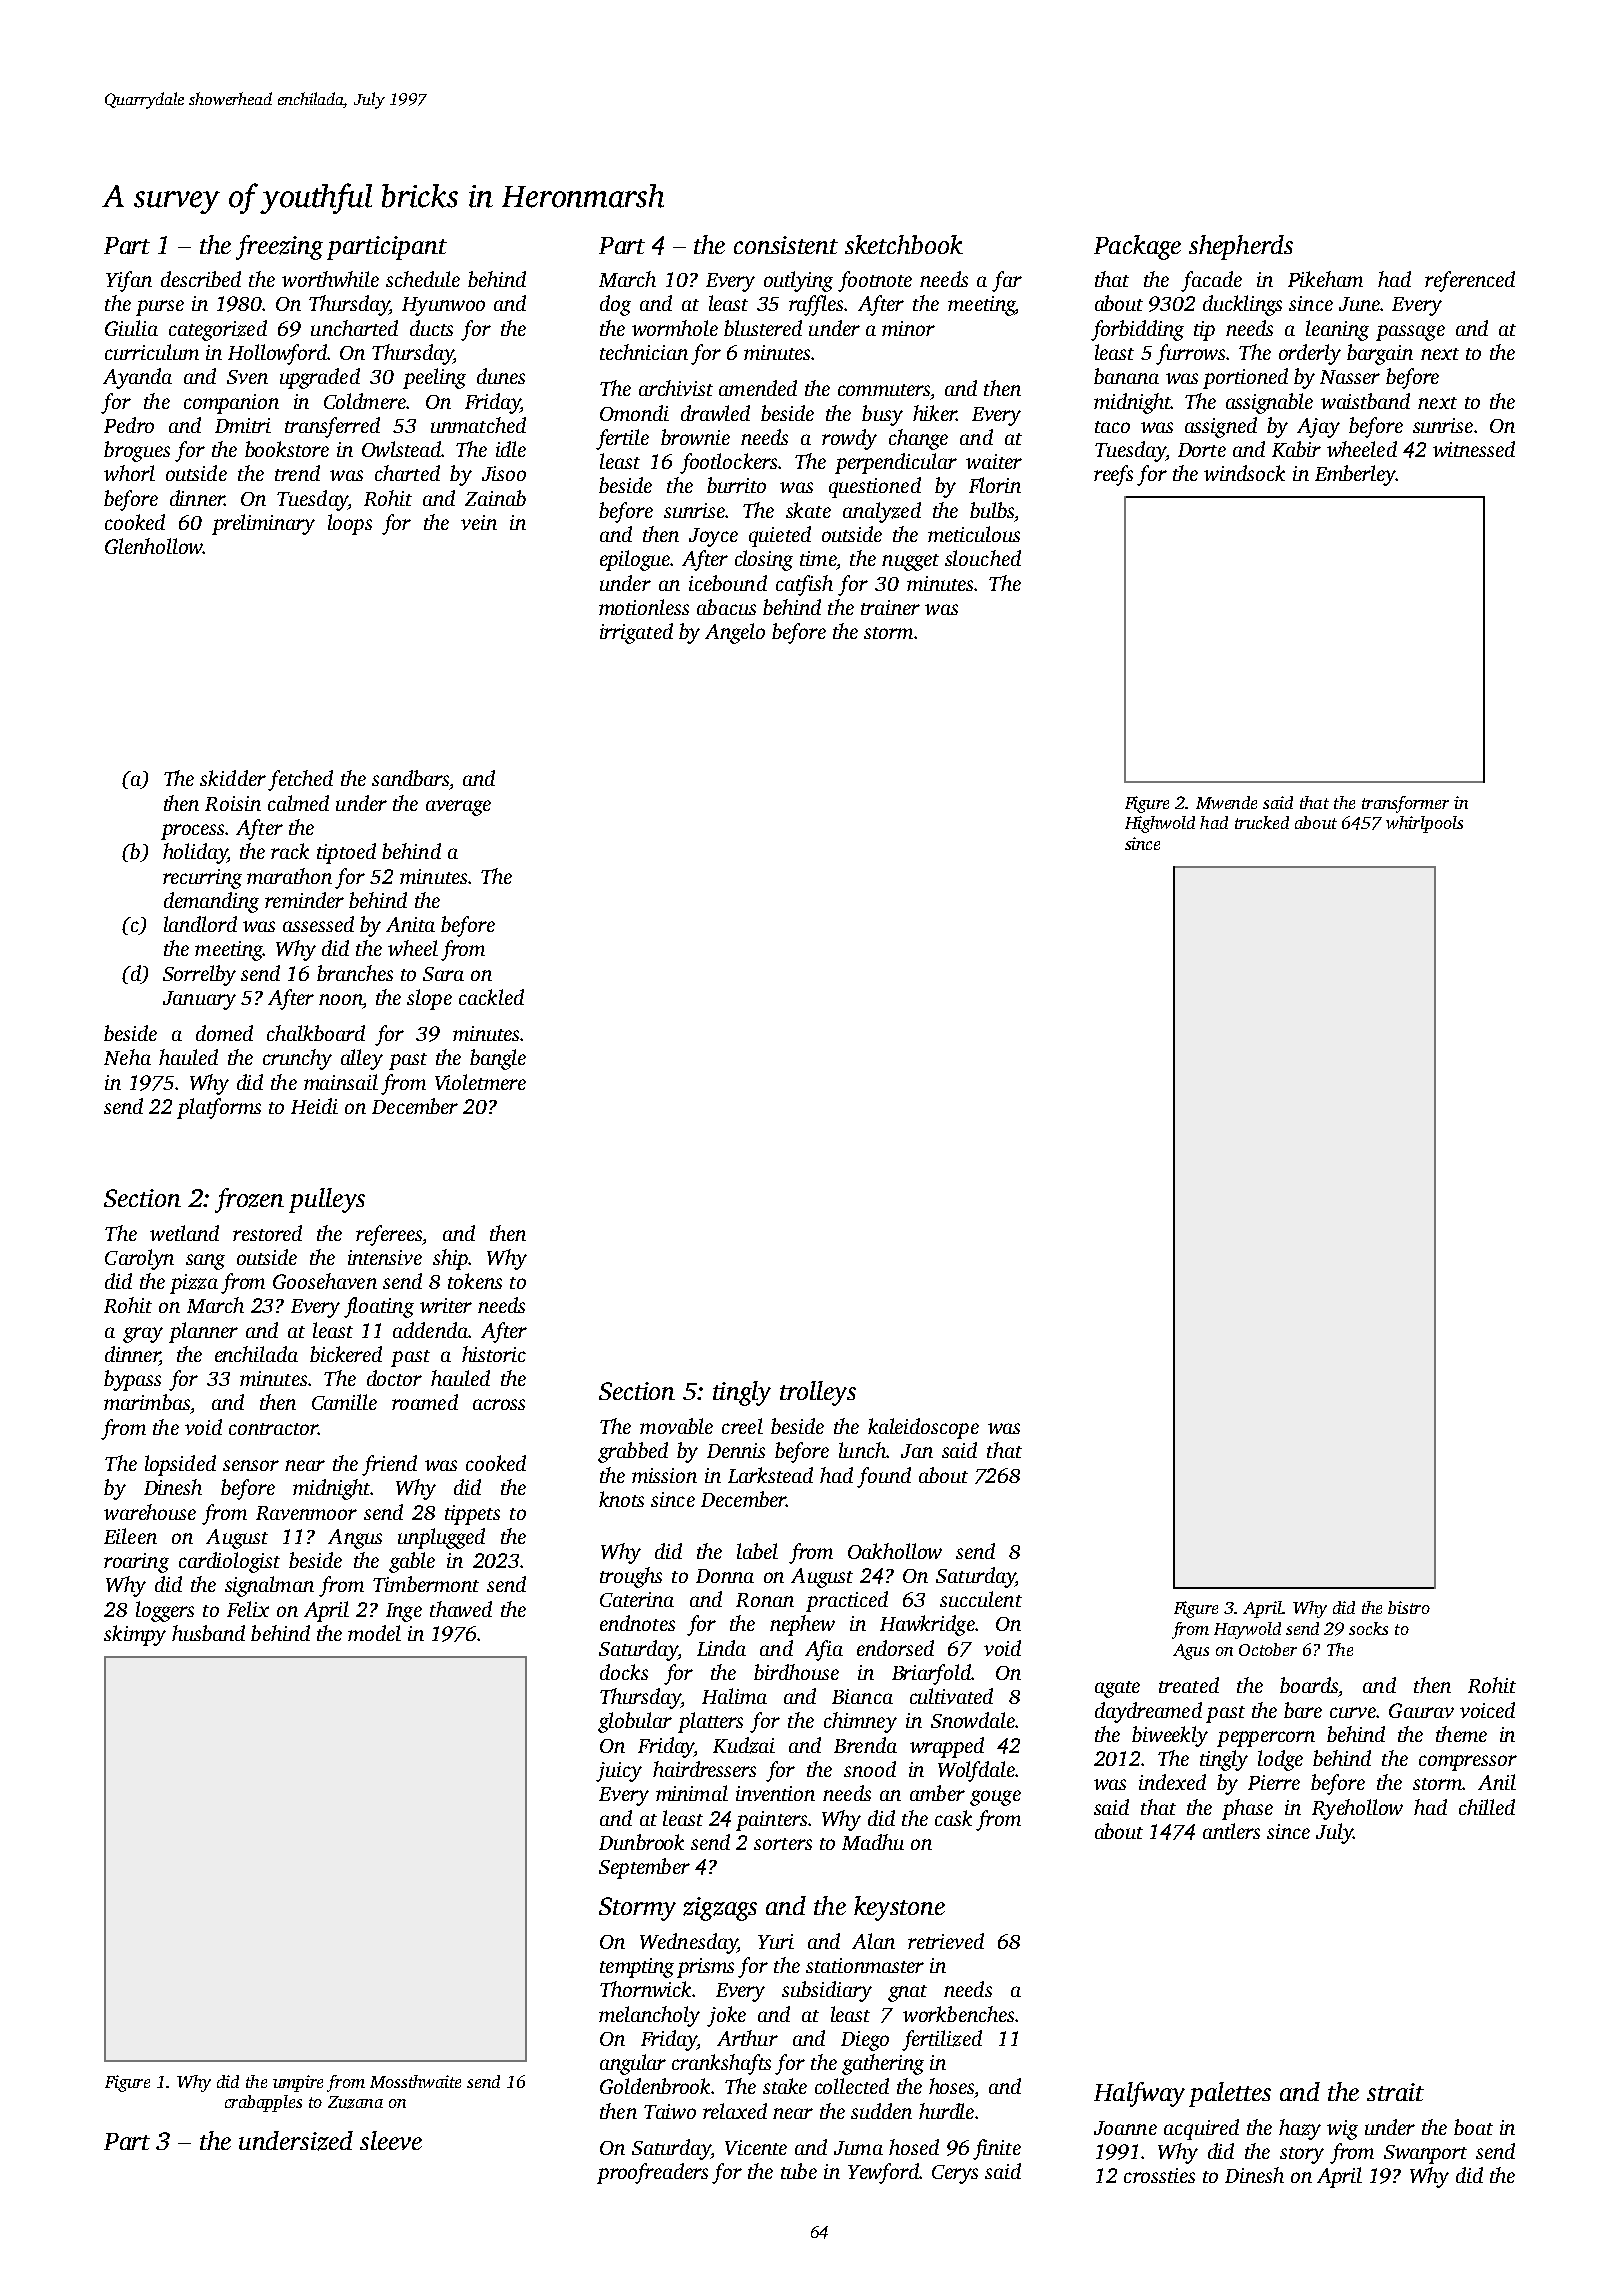 This page has width=1620, height=2292. Describe the element at coordinates (1409, 1607) in the page. I see `bistro` at that location.
